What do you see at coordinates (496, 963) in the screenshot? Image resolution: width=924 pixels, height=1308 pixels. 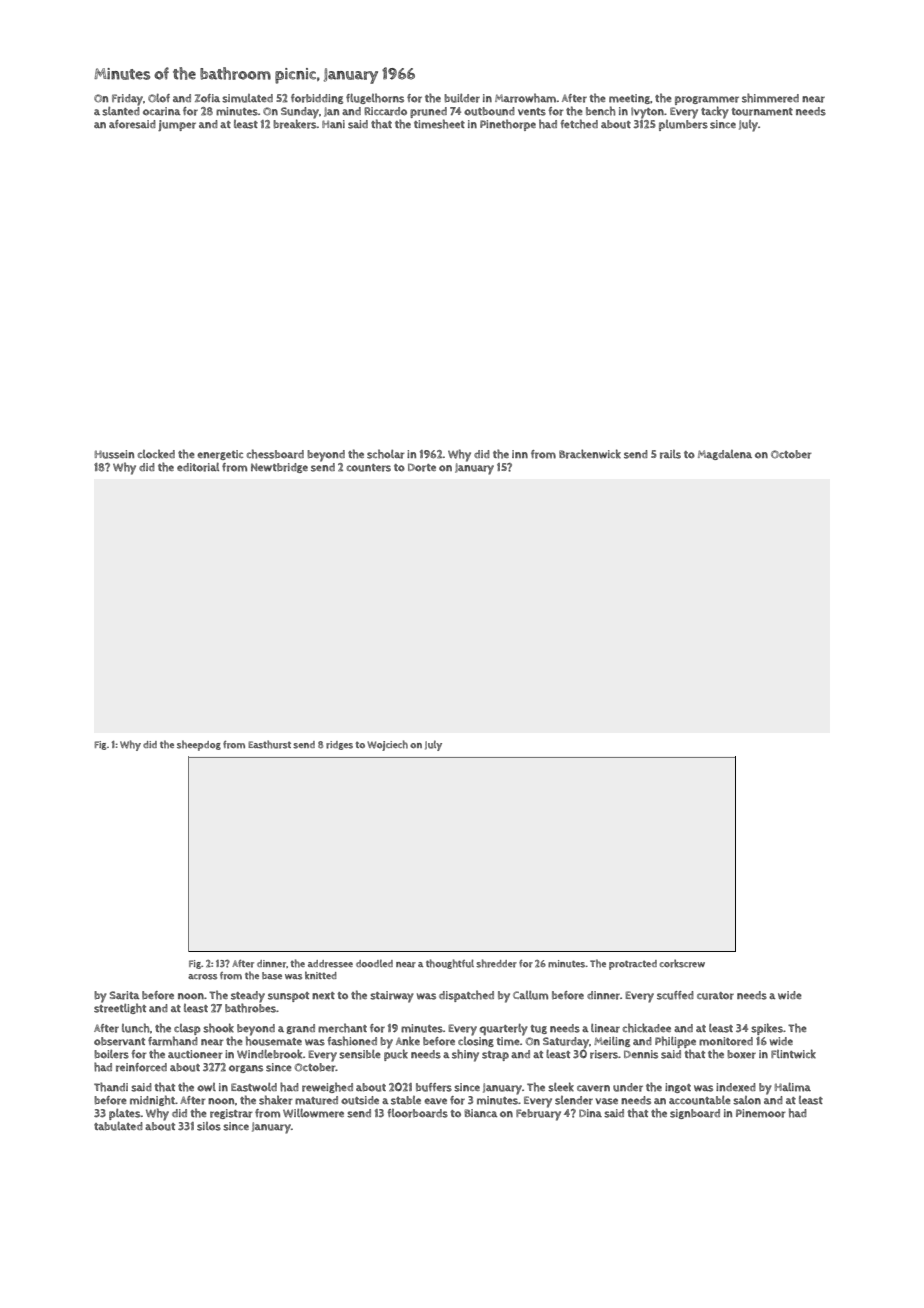 I see `shredder` at bounding box center [496, 963].
